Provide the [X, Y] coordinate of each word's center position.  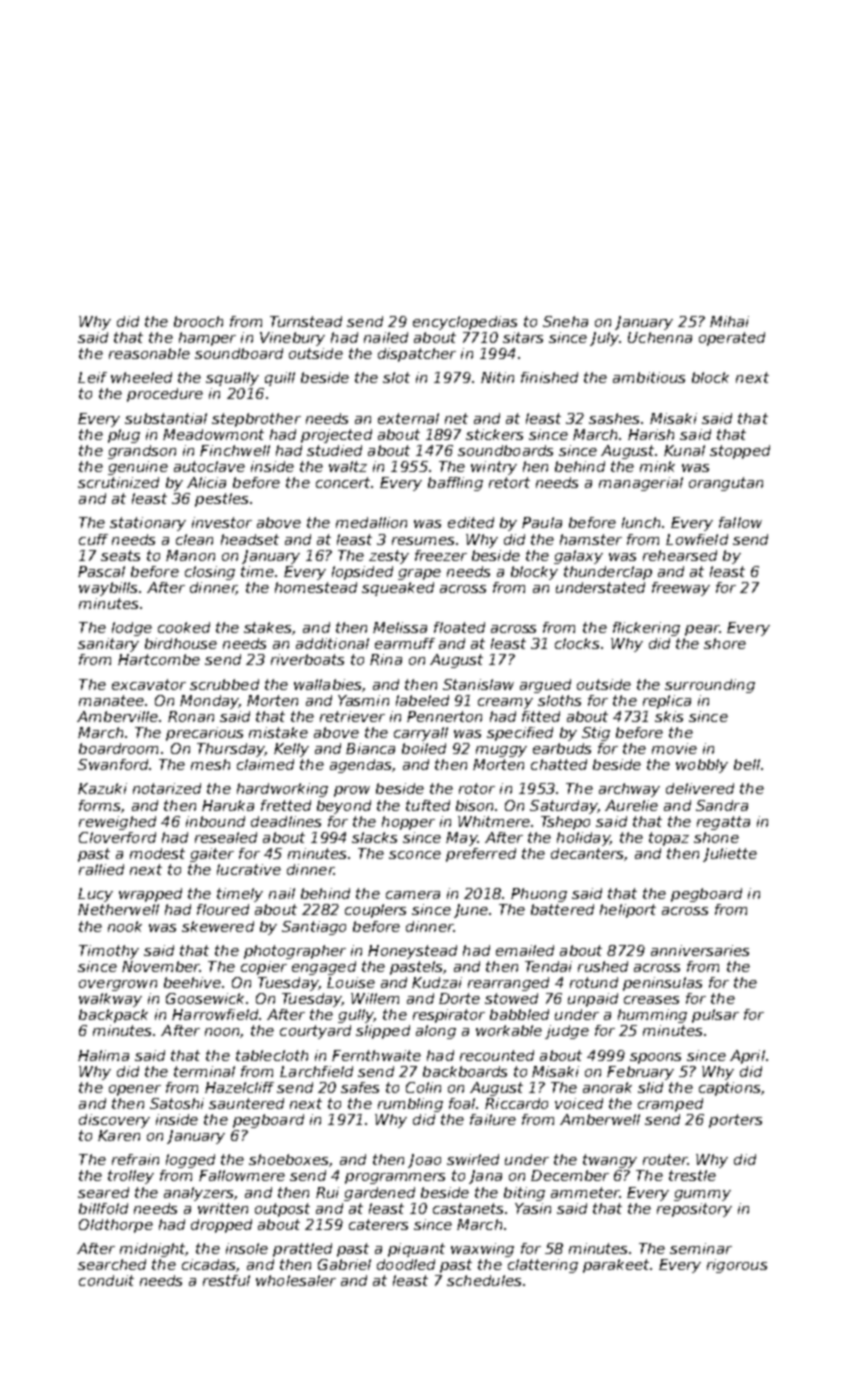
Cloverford [117, 837]
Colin [423, 1087]
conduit [106, 1280]
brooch [198, 321]
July [604, 339]
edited [471, 522]
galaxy [578, 557]
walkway [110, 1000]
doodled [406, 1264]
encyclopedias [465, 323]
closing [210, 573]
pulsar [715, 1016]
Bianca [370, 748]
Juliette [730, 855]
